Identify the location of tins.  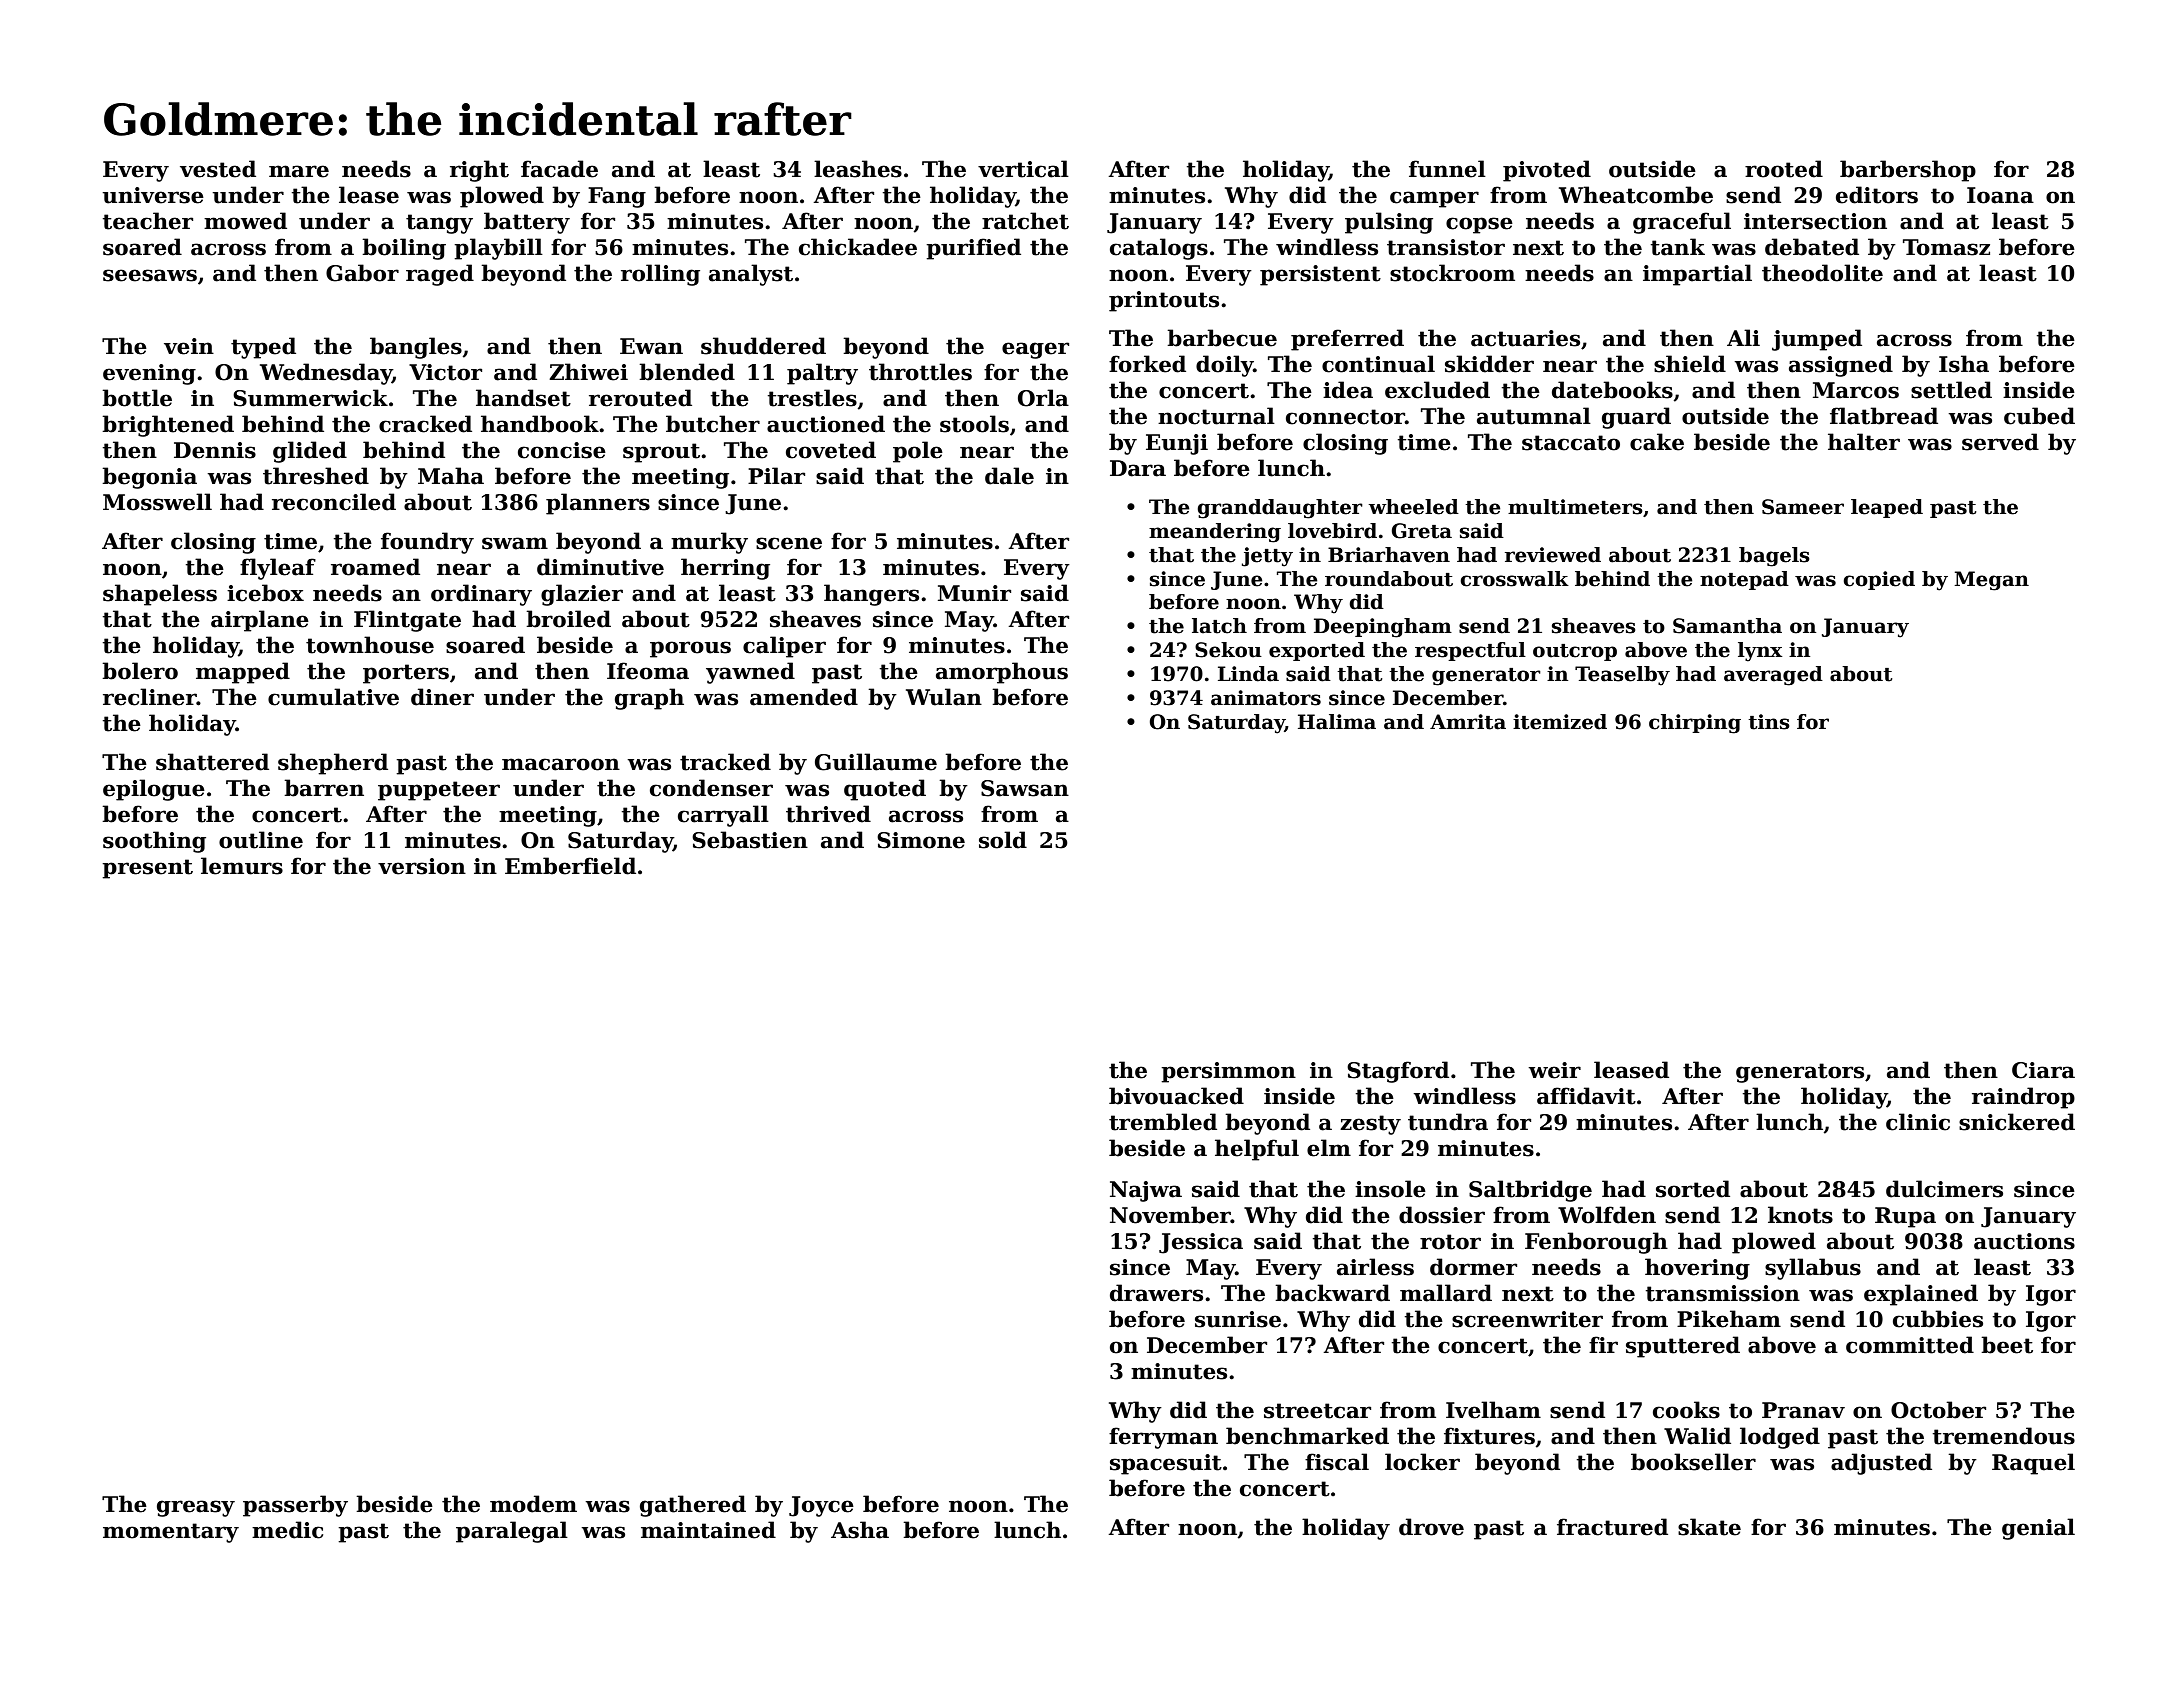
(1769, 722).
